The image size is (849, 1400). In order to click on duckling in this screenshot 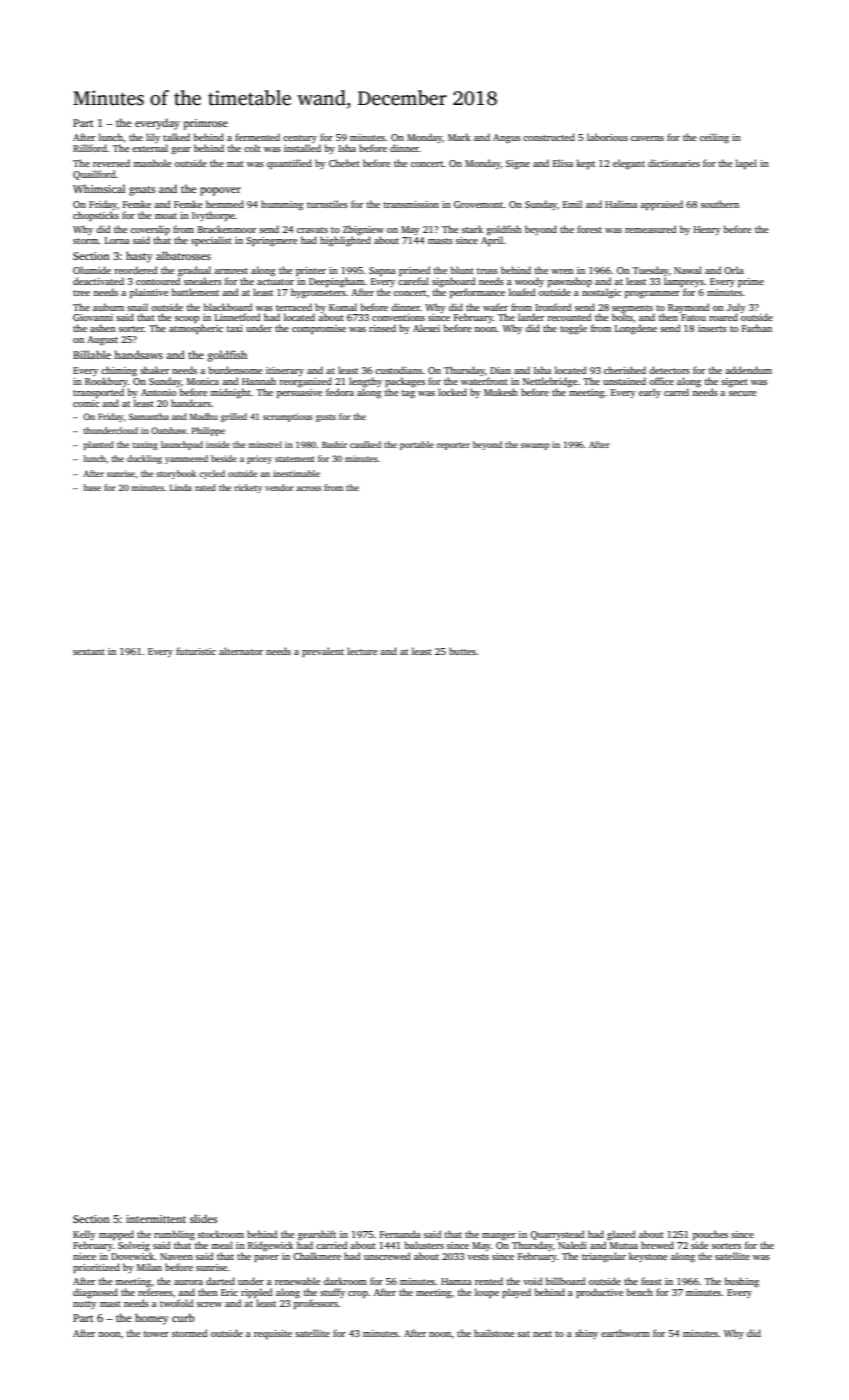, I will do `click(144, 459)`.
